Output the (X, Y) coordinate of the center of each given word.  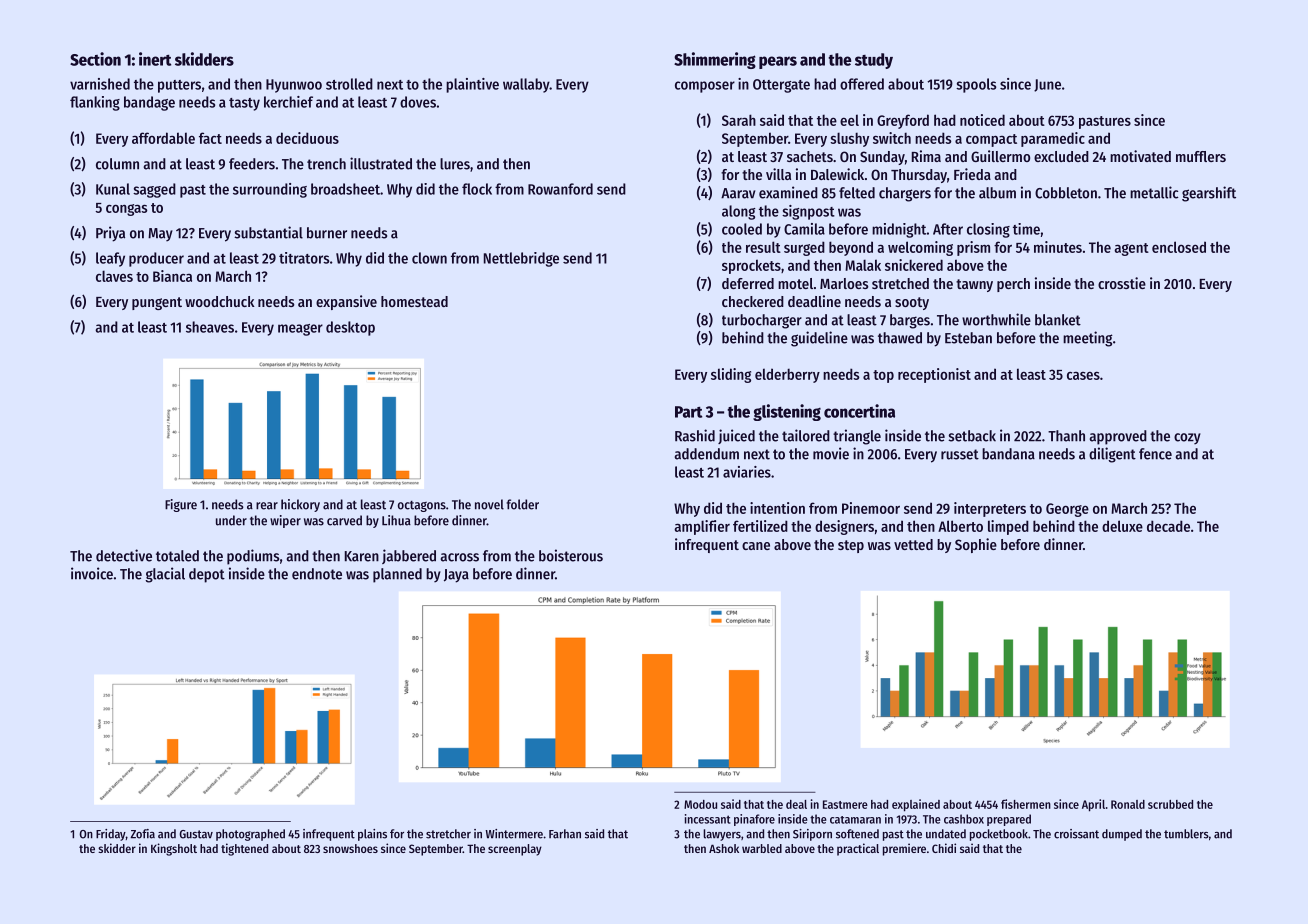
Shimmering (715, 60)
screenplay (515, 850)
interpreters (990, 509)
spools (976, 85)
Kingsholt (174, 849)
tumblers (1186, 834)
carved (344, 520)
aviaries (747, 472)
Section (95, 59)
